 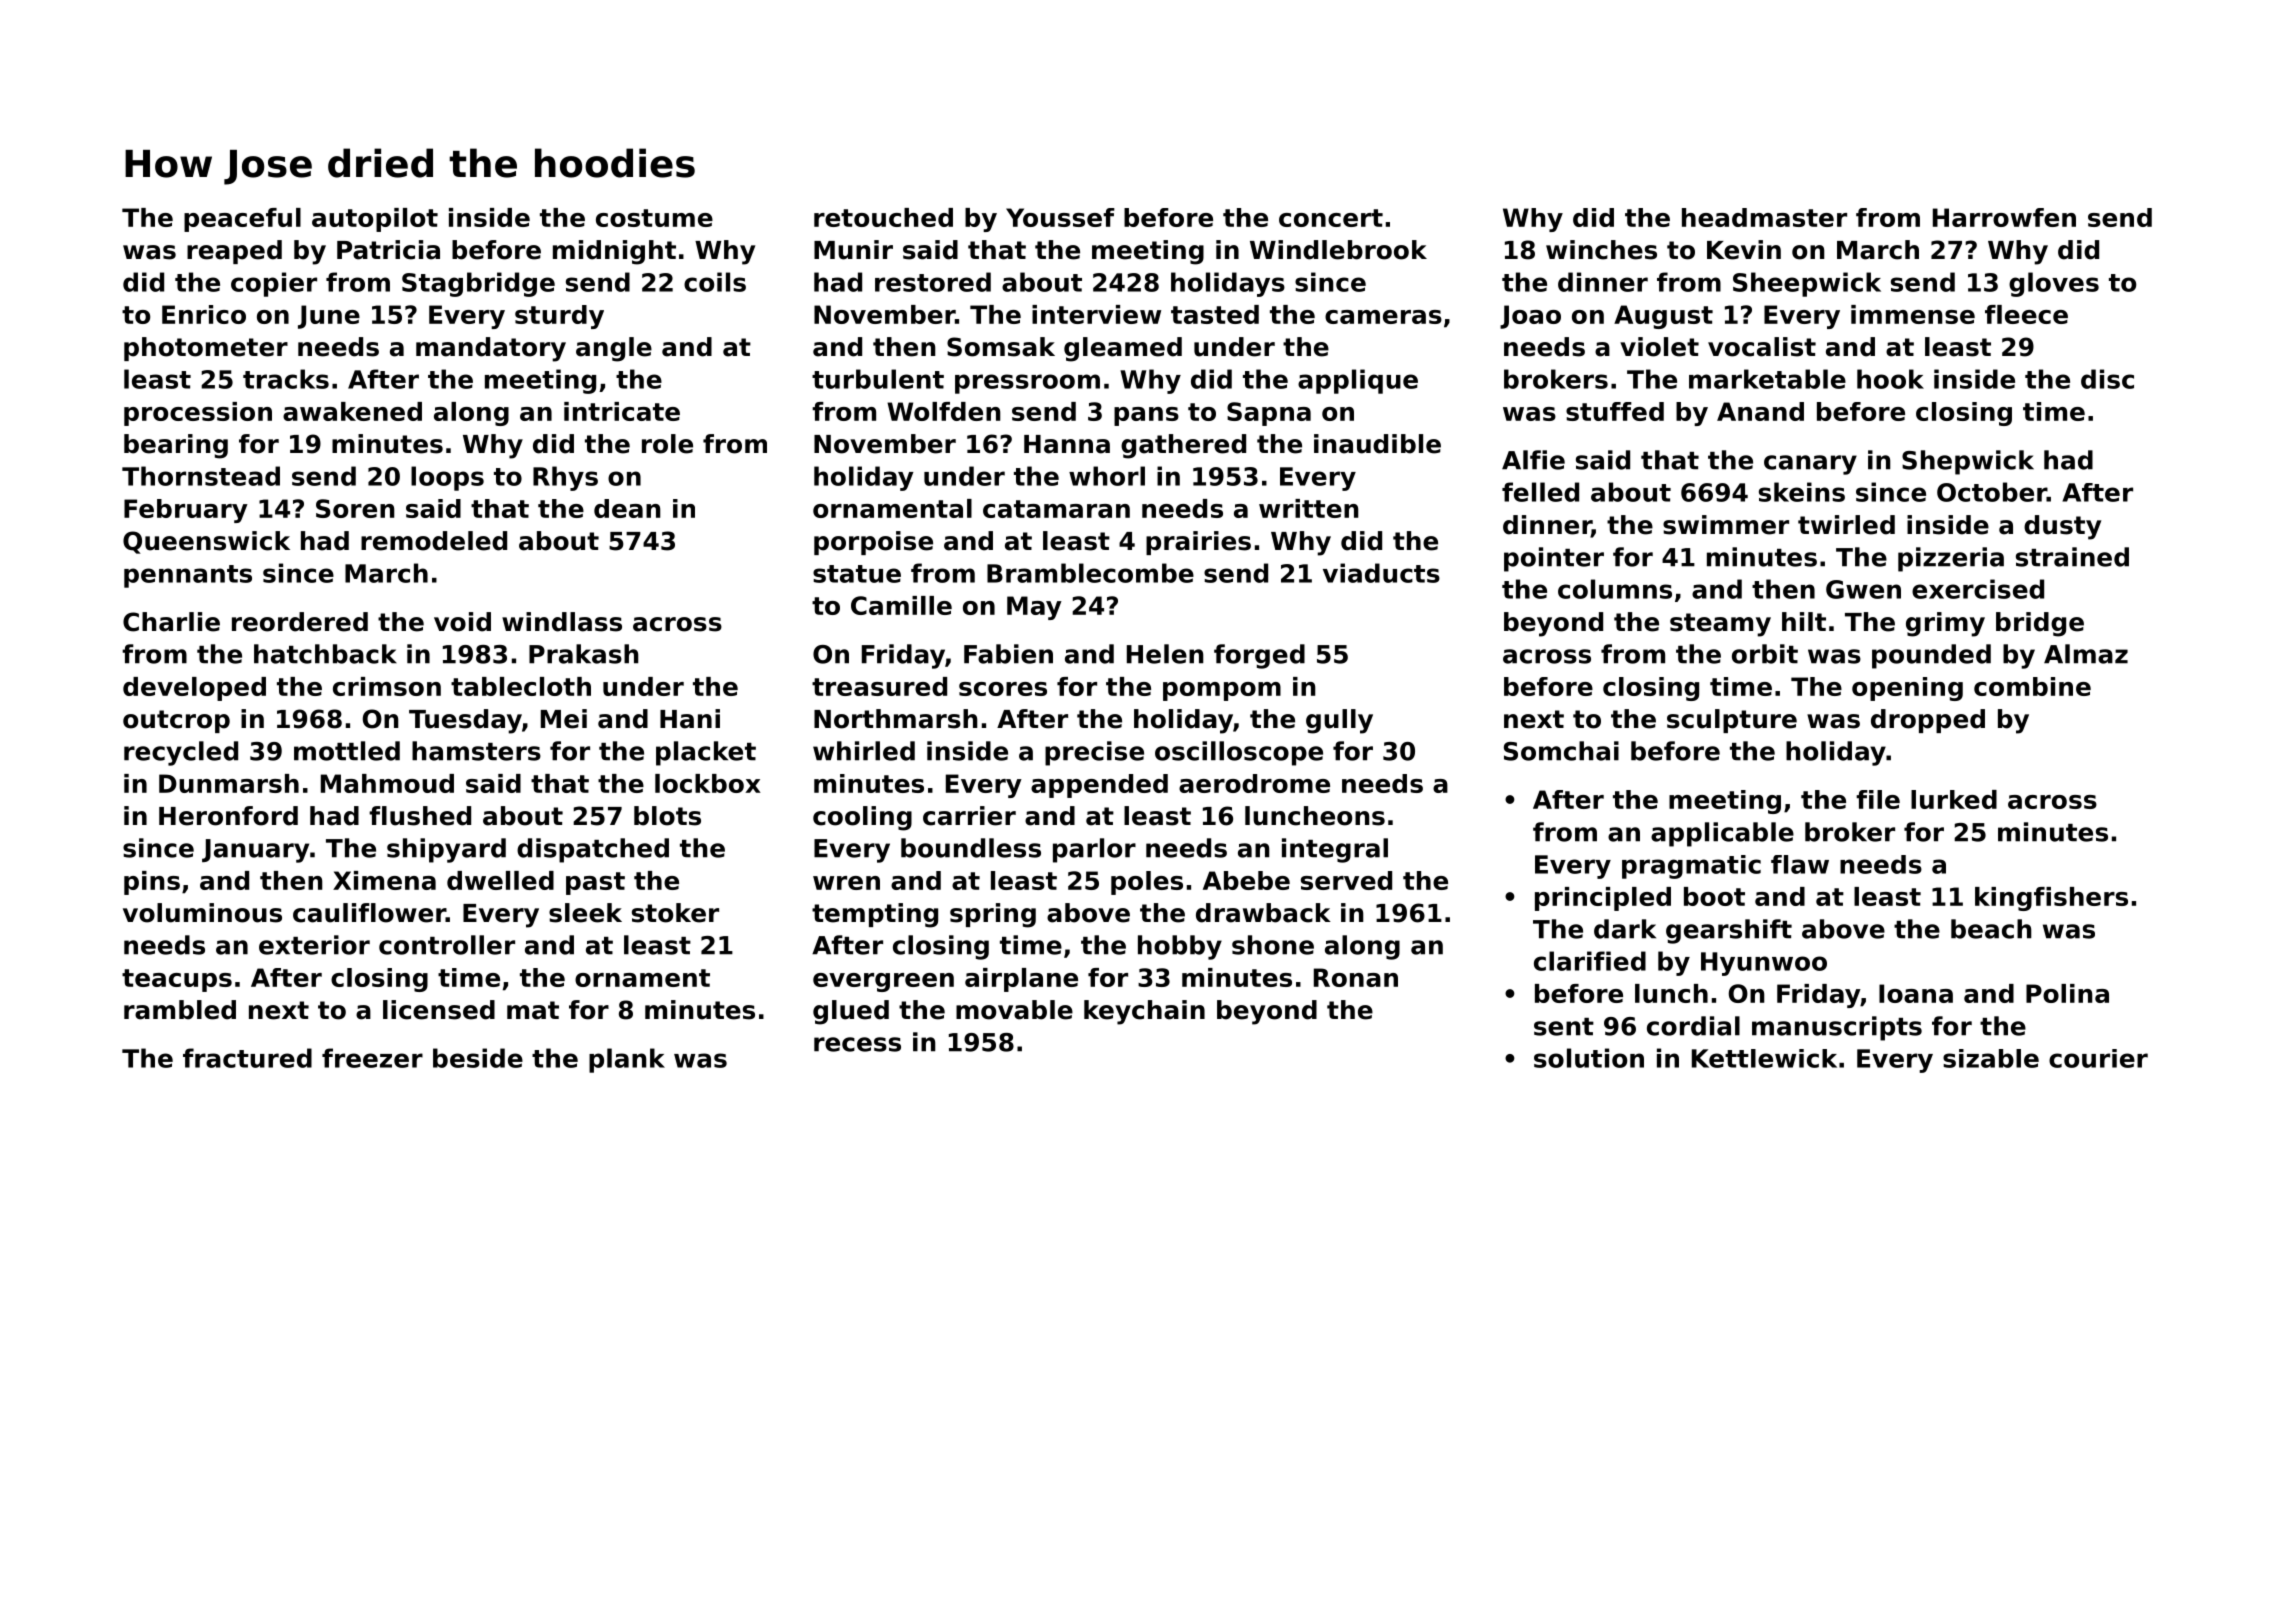 What do you see at coordinates (1603, 899) in the screenshot?
I see `principled` at bounding box center [1603, 899].
